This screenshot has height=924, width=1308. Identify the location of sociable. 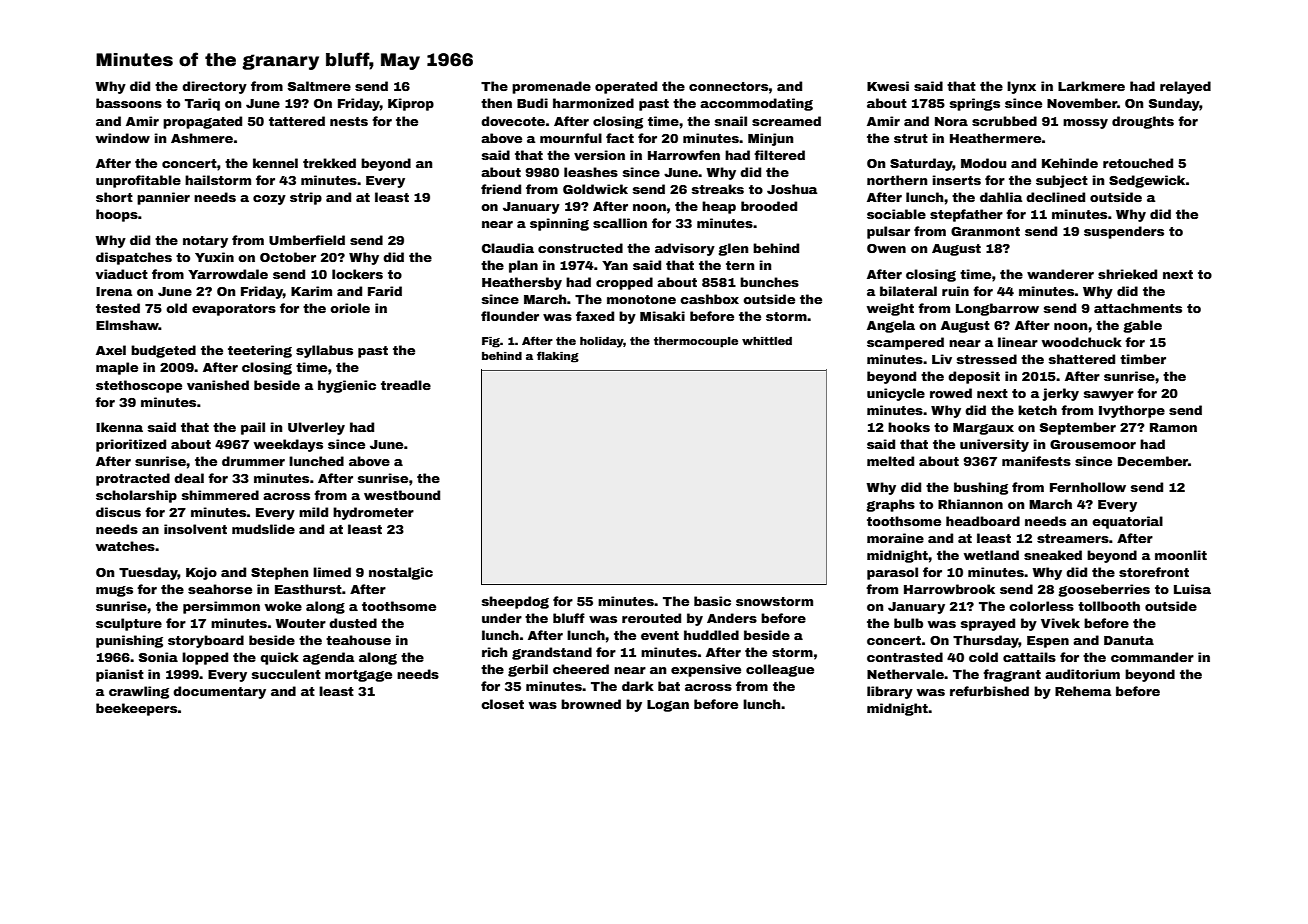
(896, 214).
